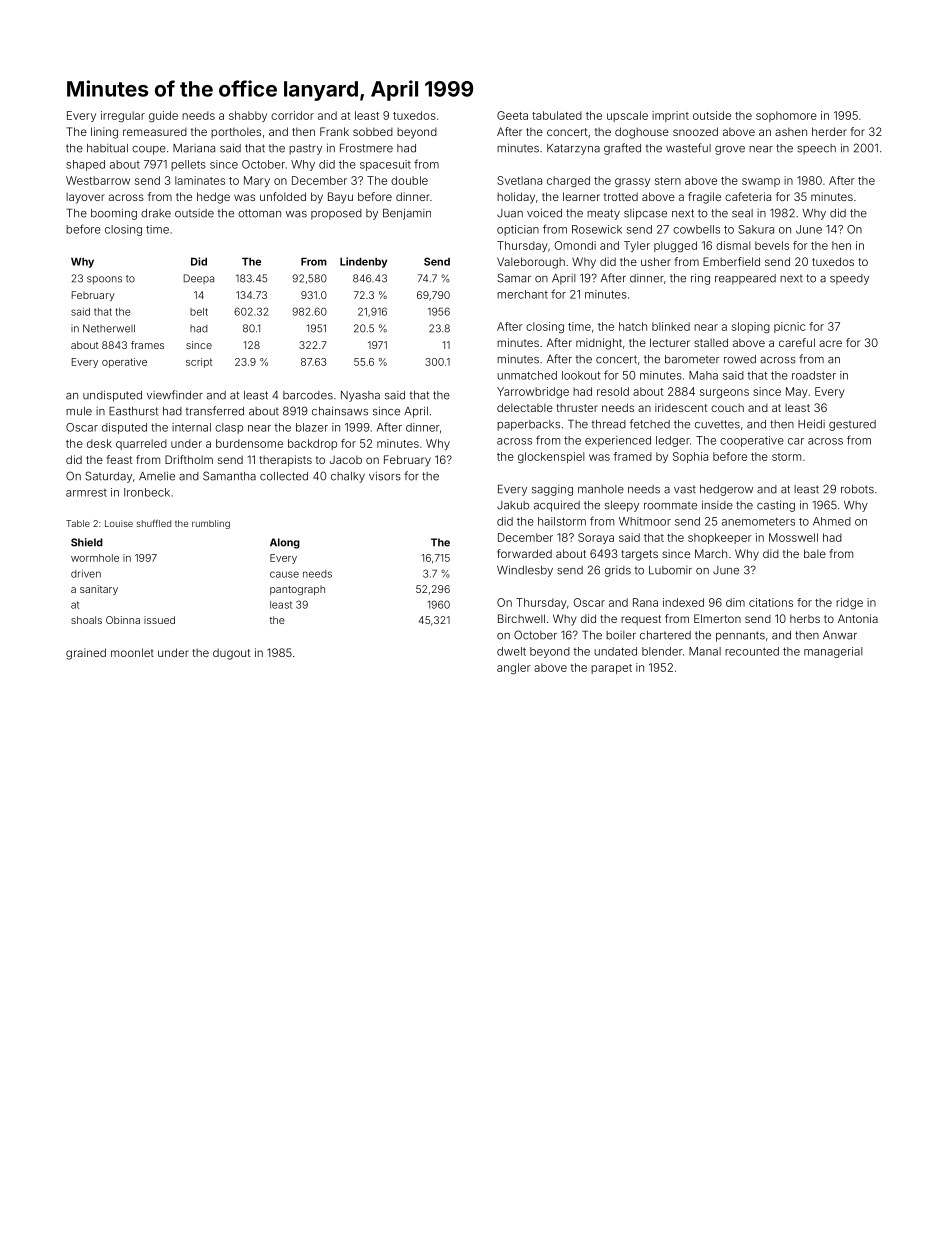 The width and height of the screenshot is (952, 1233). What do you see at coordinates (141, 444) in the screenshot?
I see `quarreled` at bounding box center [141, 444].
